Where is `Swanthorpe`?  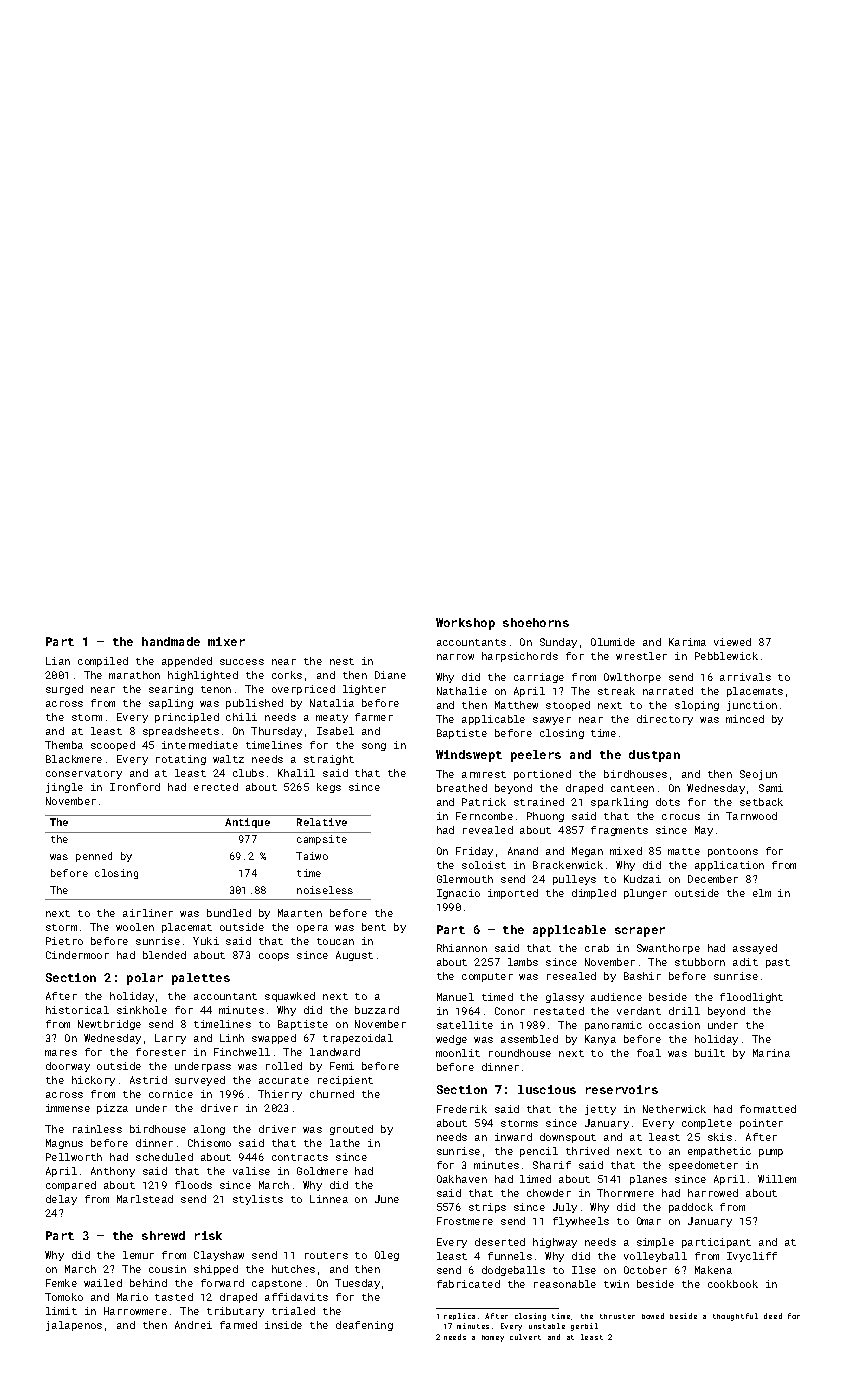
Swanthorpe is located at coordinates (668, 949).
